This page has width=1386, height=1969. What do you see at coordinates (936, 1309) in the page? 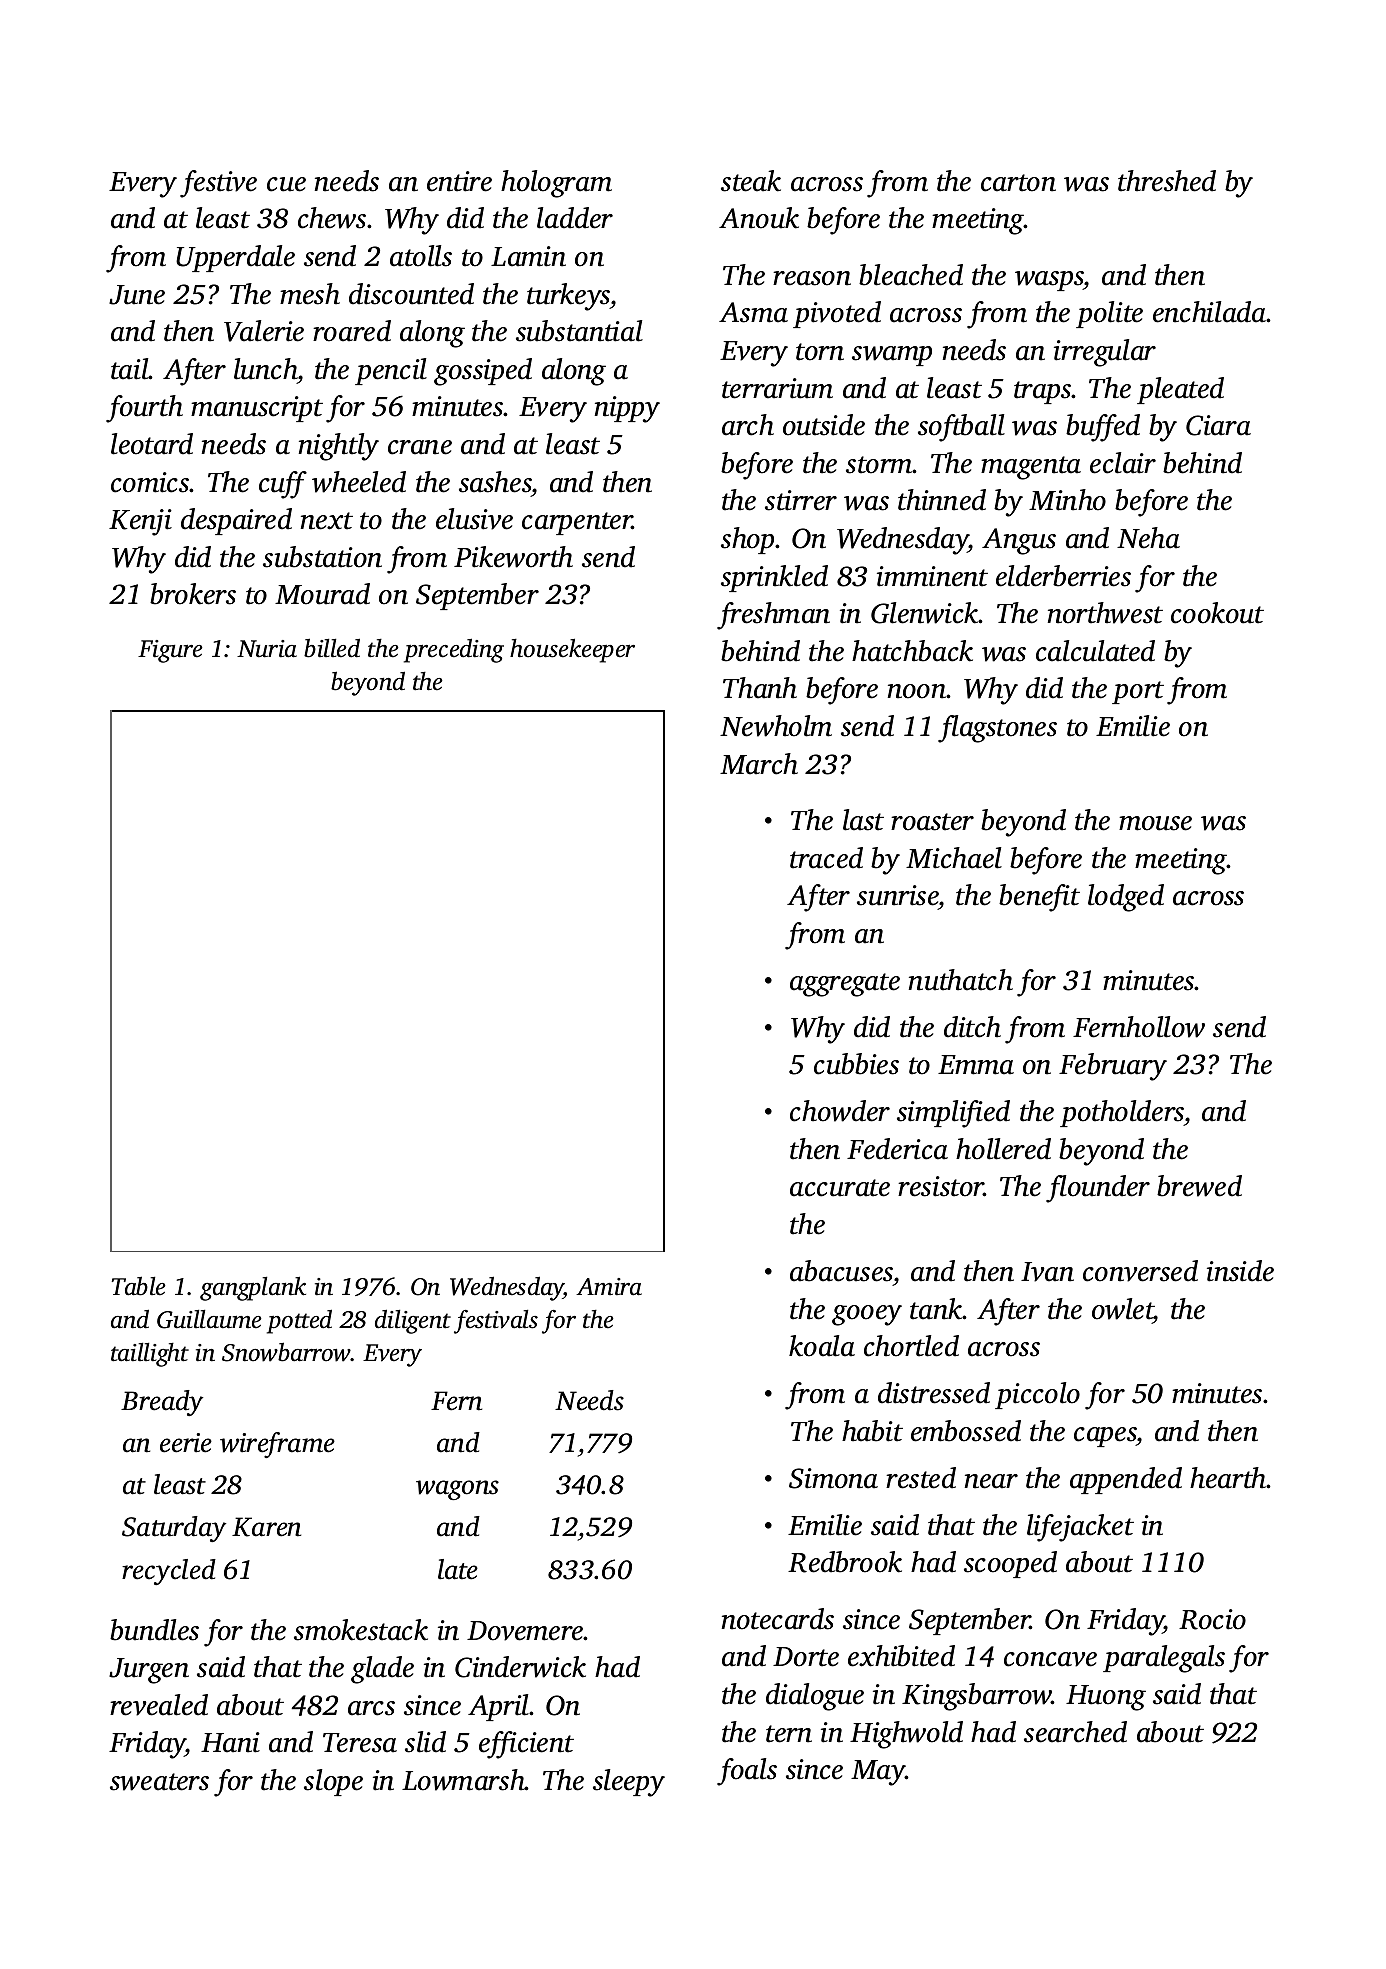
I see `tank` at bounding box center [936, 1309].
